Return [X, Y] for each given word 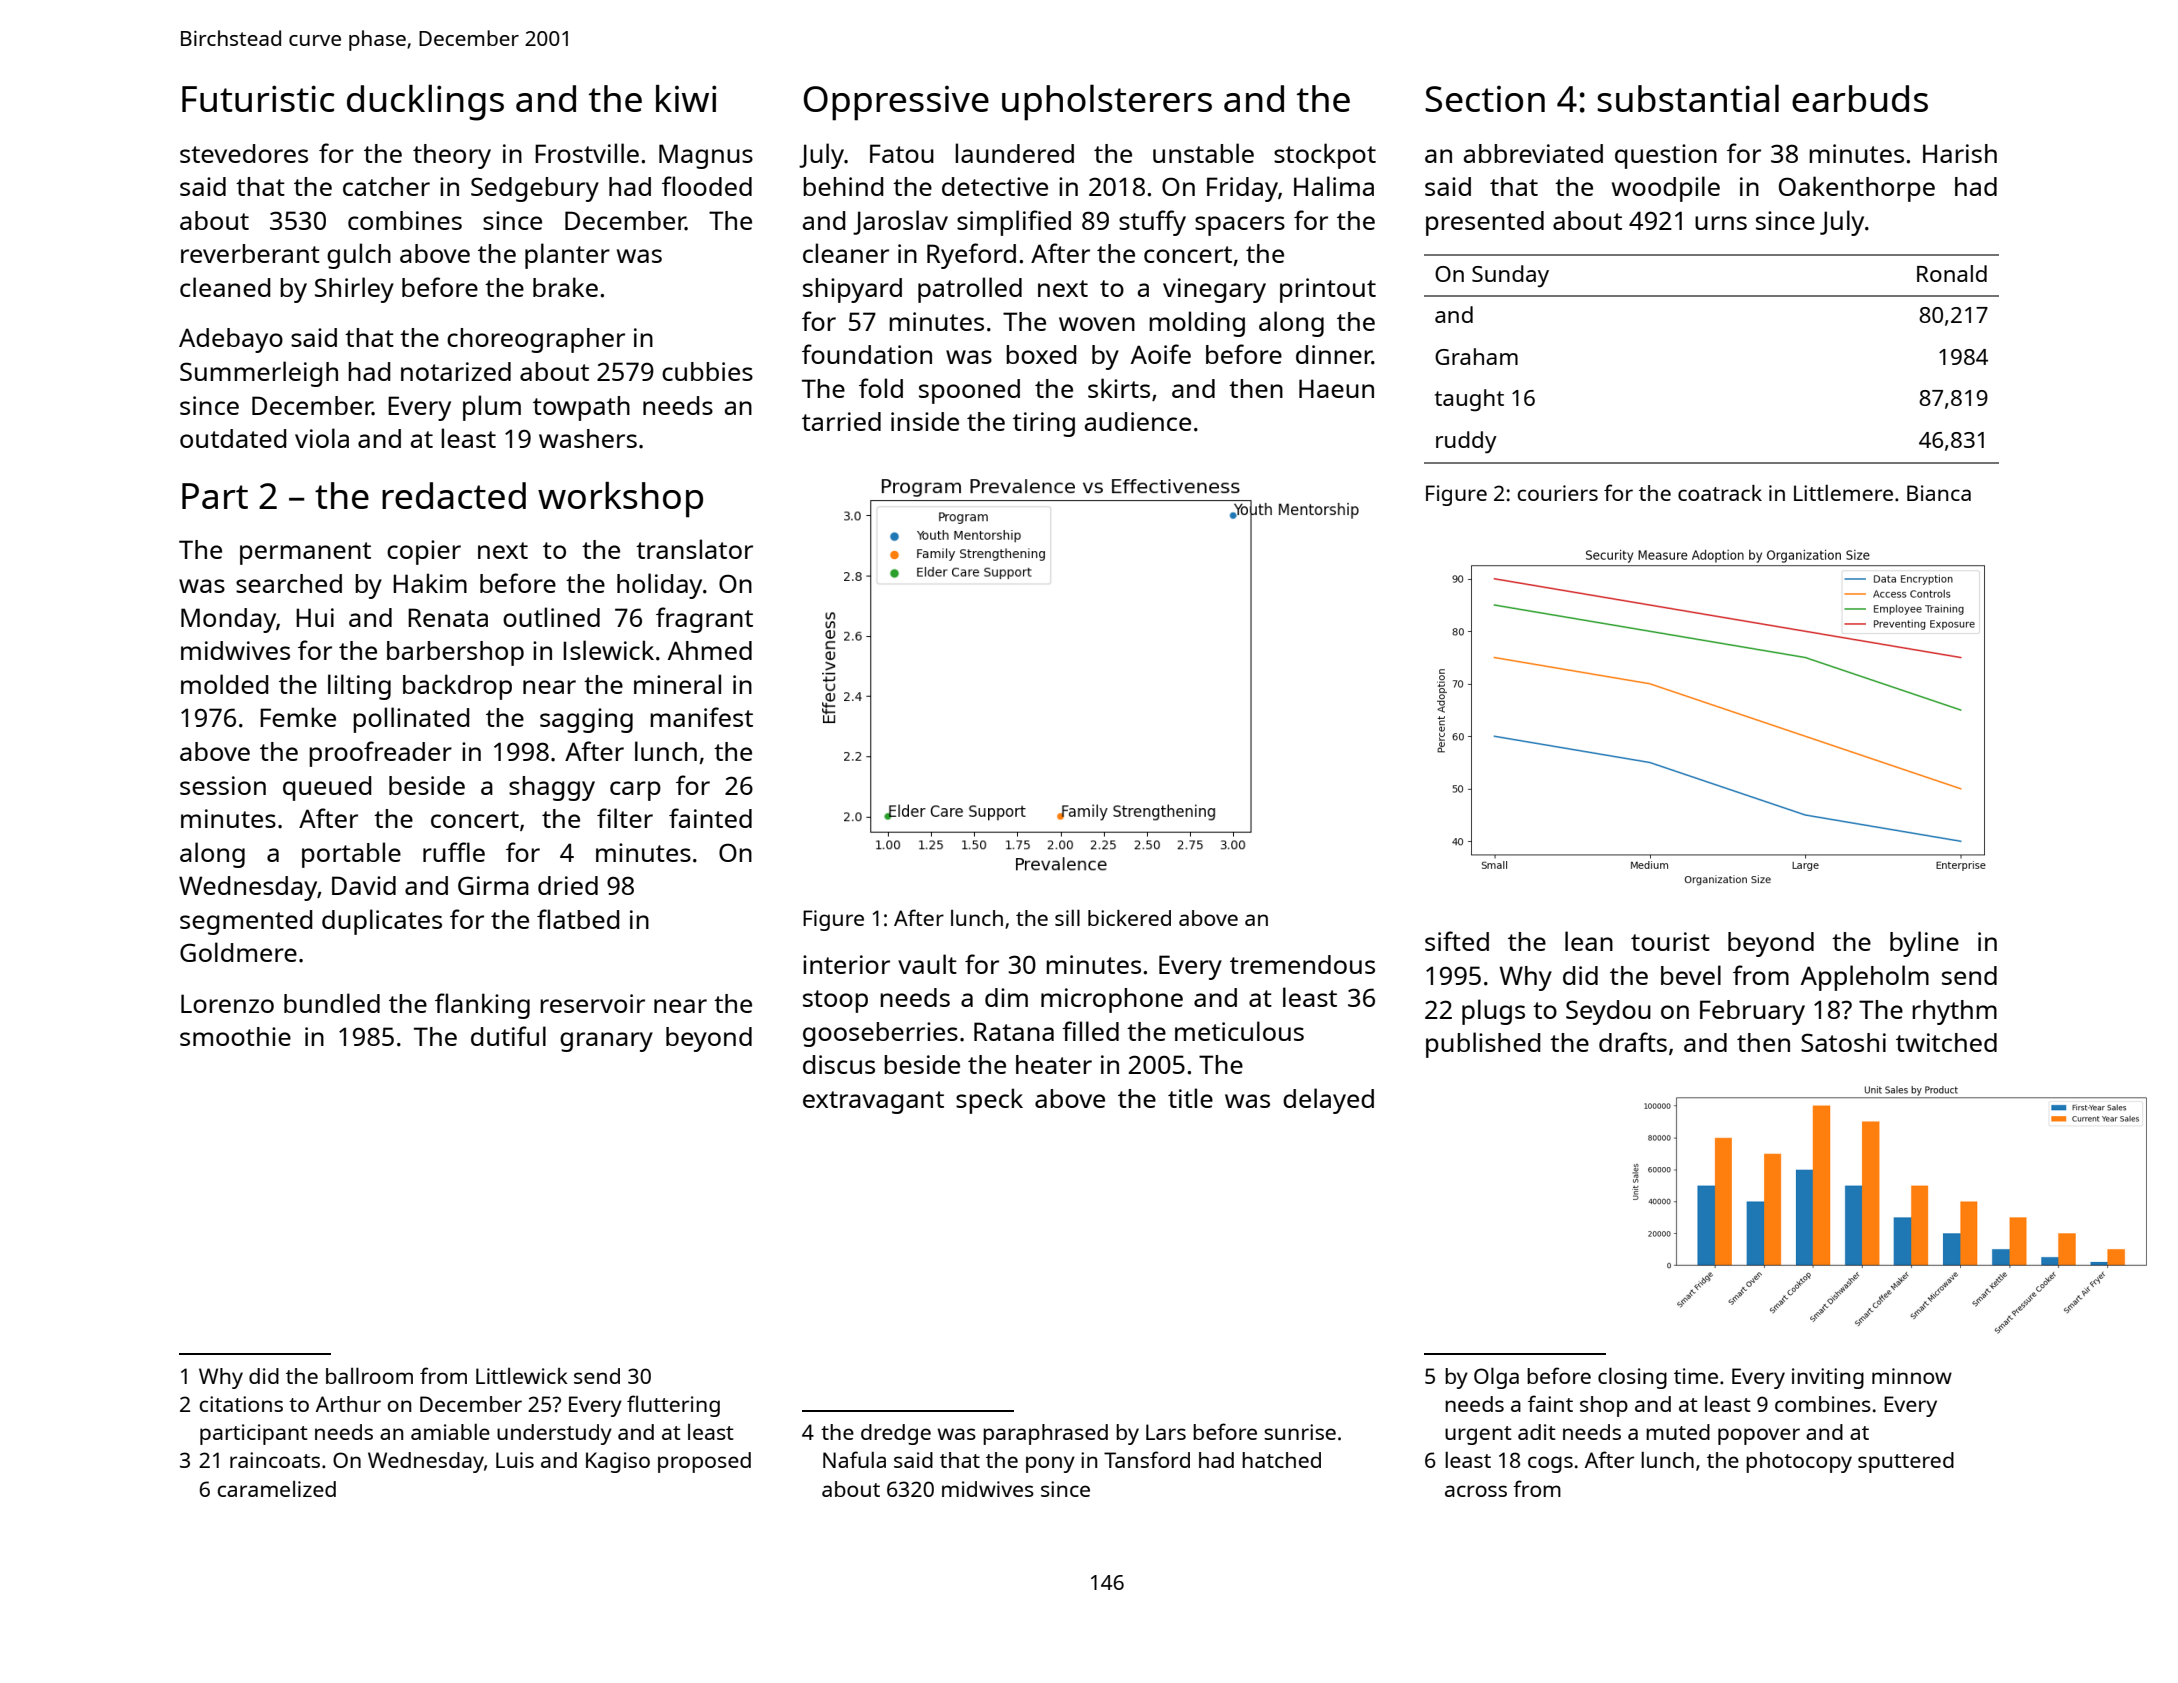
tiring [1044, 424]
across [1476, 1491]
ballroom [369, 1375]
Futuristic [258, 98]
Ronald [1952, 273]
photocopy [1799, 1462]
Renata [448, 617]
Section [1485, 99]
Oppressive [896, 103]
